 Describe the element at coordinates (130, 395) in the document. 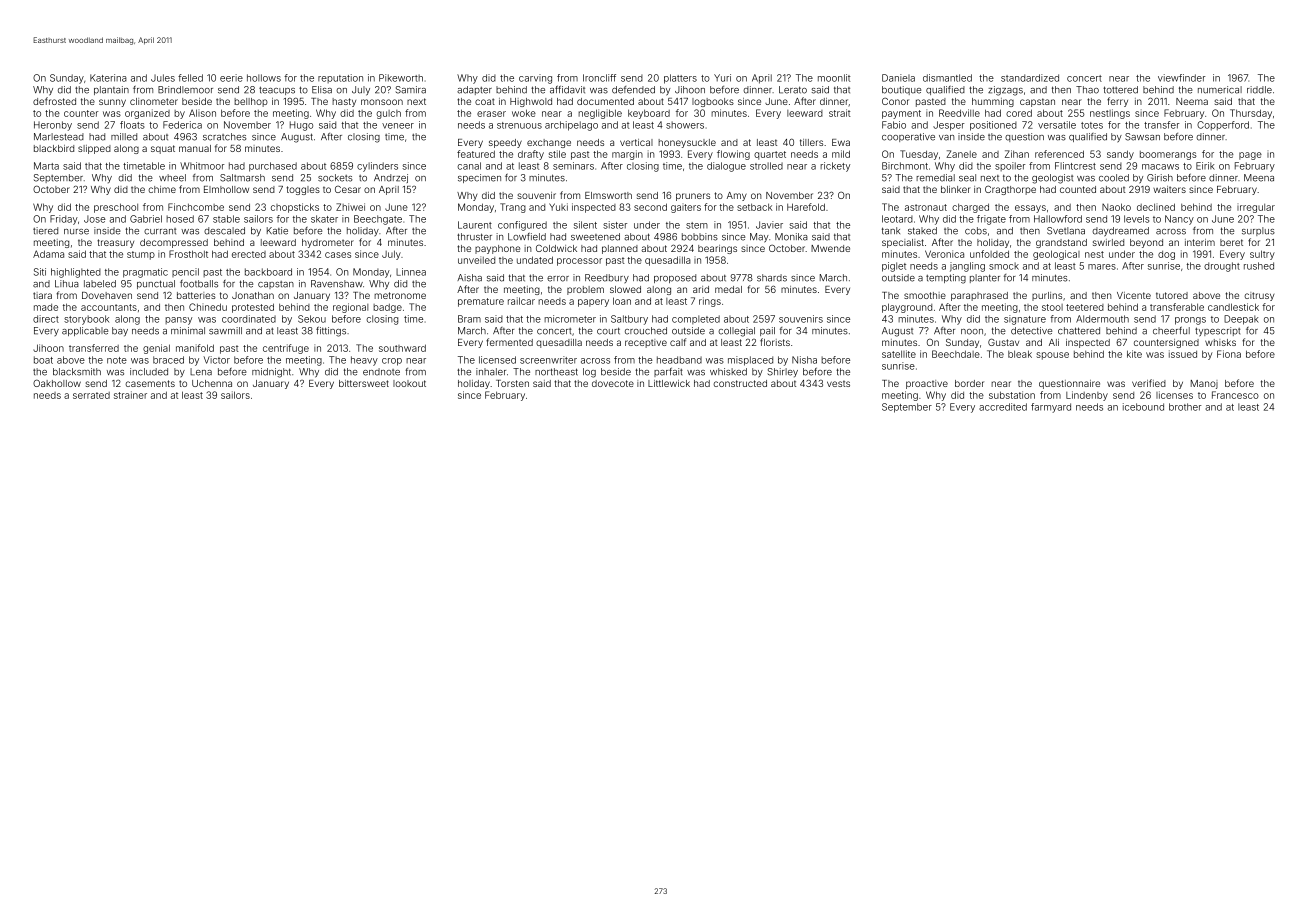

I see `strainer` at that location.
